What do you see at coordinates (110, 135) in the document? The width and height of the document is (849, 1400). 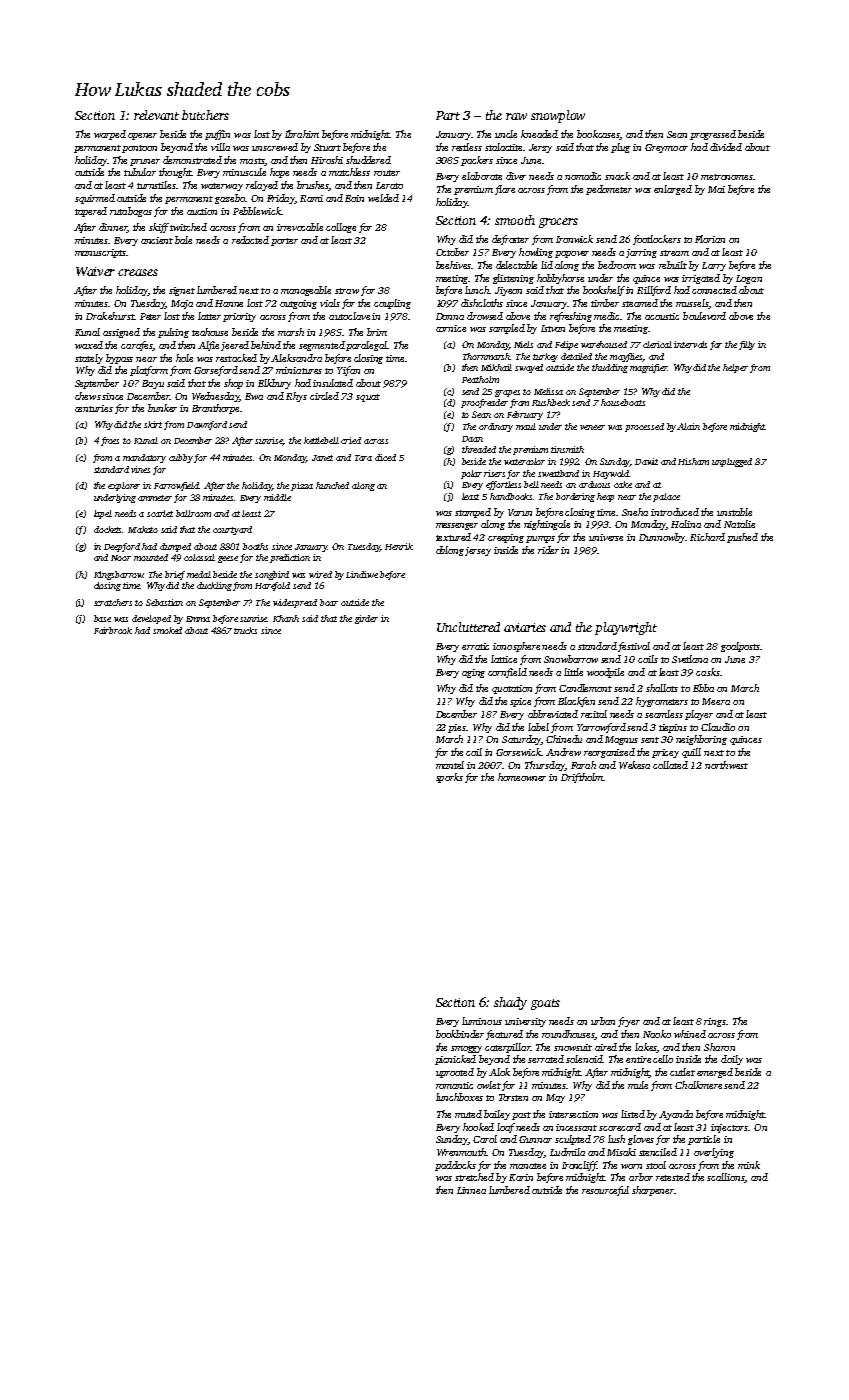 I see `warped` at bounding box center [110, 135].
